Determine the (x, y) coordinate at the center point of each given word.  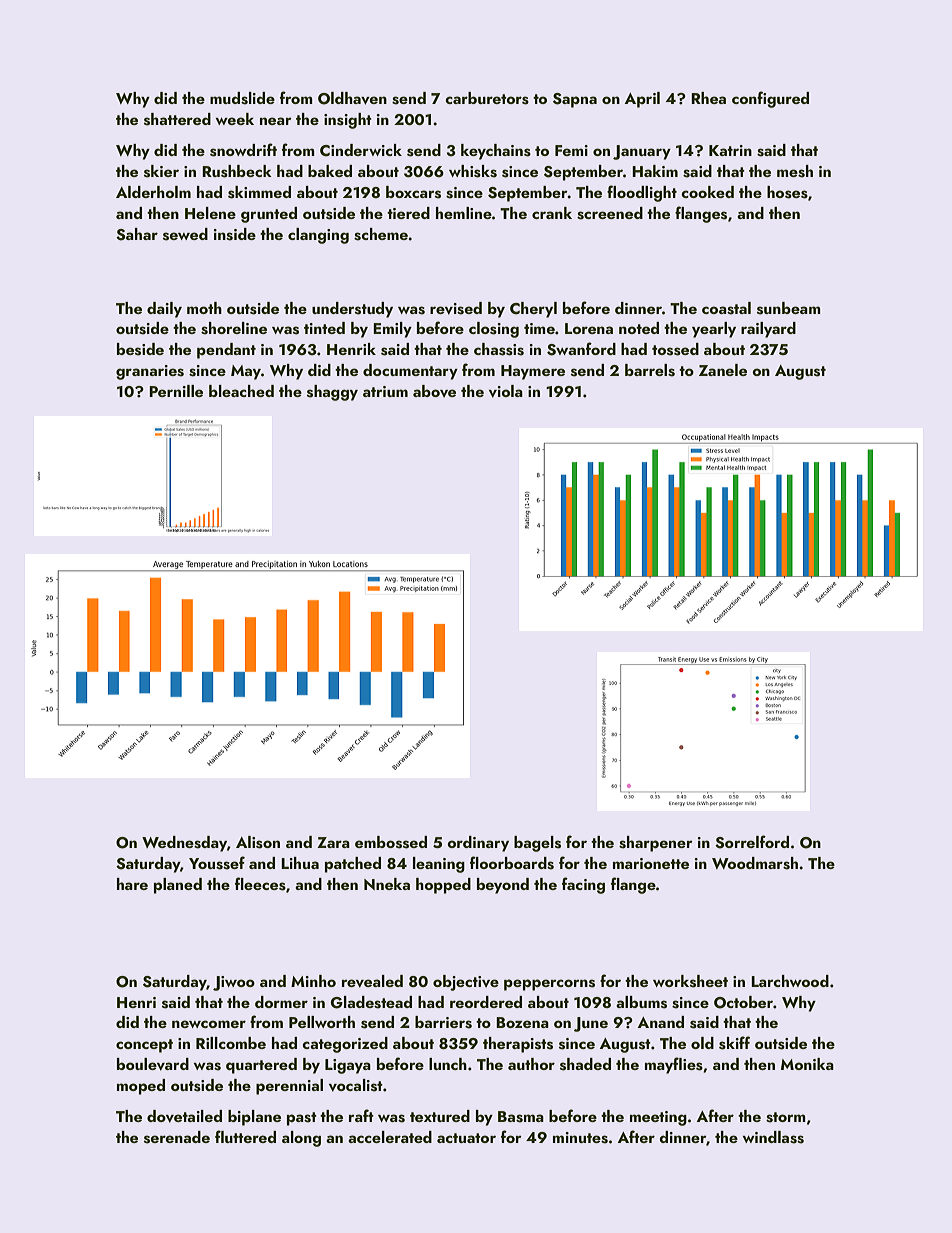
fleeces (260, 884)
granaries (150, 372)
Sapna (575, 100)
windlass (773, 1137)
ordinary (478, 844)
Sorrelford (752, 842)
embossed (391, 842)
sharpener (656, 844)
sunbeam (789, 308)
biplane (254, 1118)
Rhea (708, 98)
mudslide (242, 98)
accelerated (390, 1137)
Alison (258, 842)
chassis (499, 349)
